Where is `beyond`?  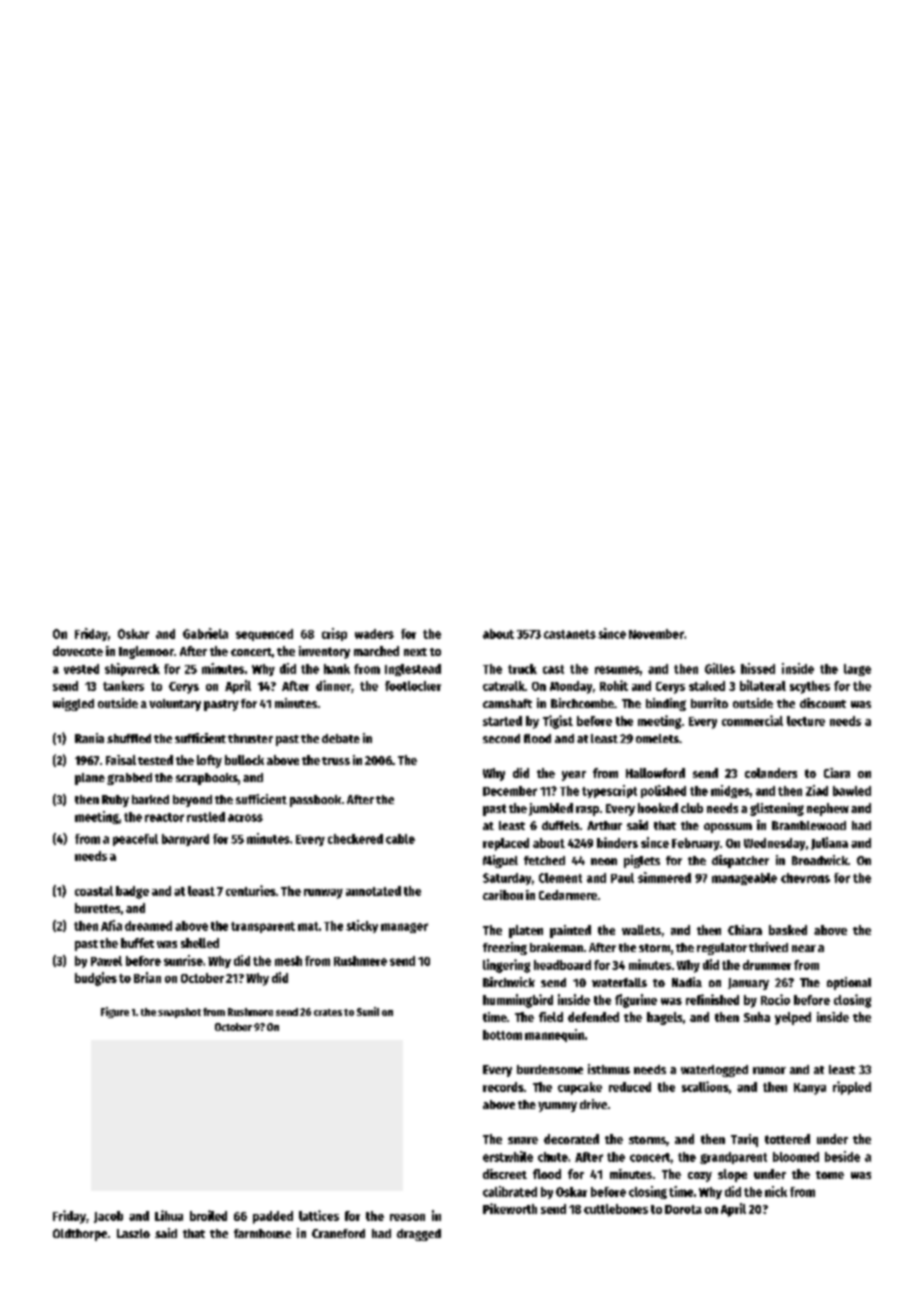
beyond is located at coordinates (192, 801).
